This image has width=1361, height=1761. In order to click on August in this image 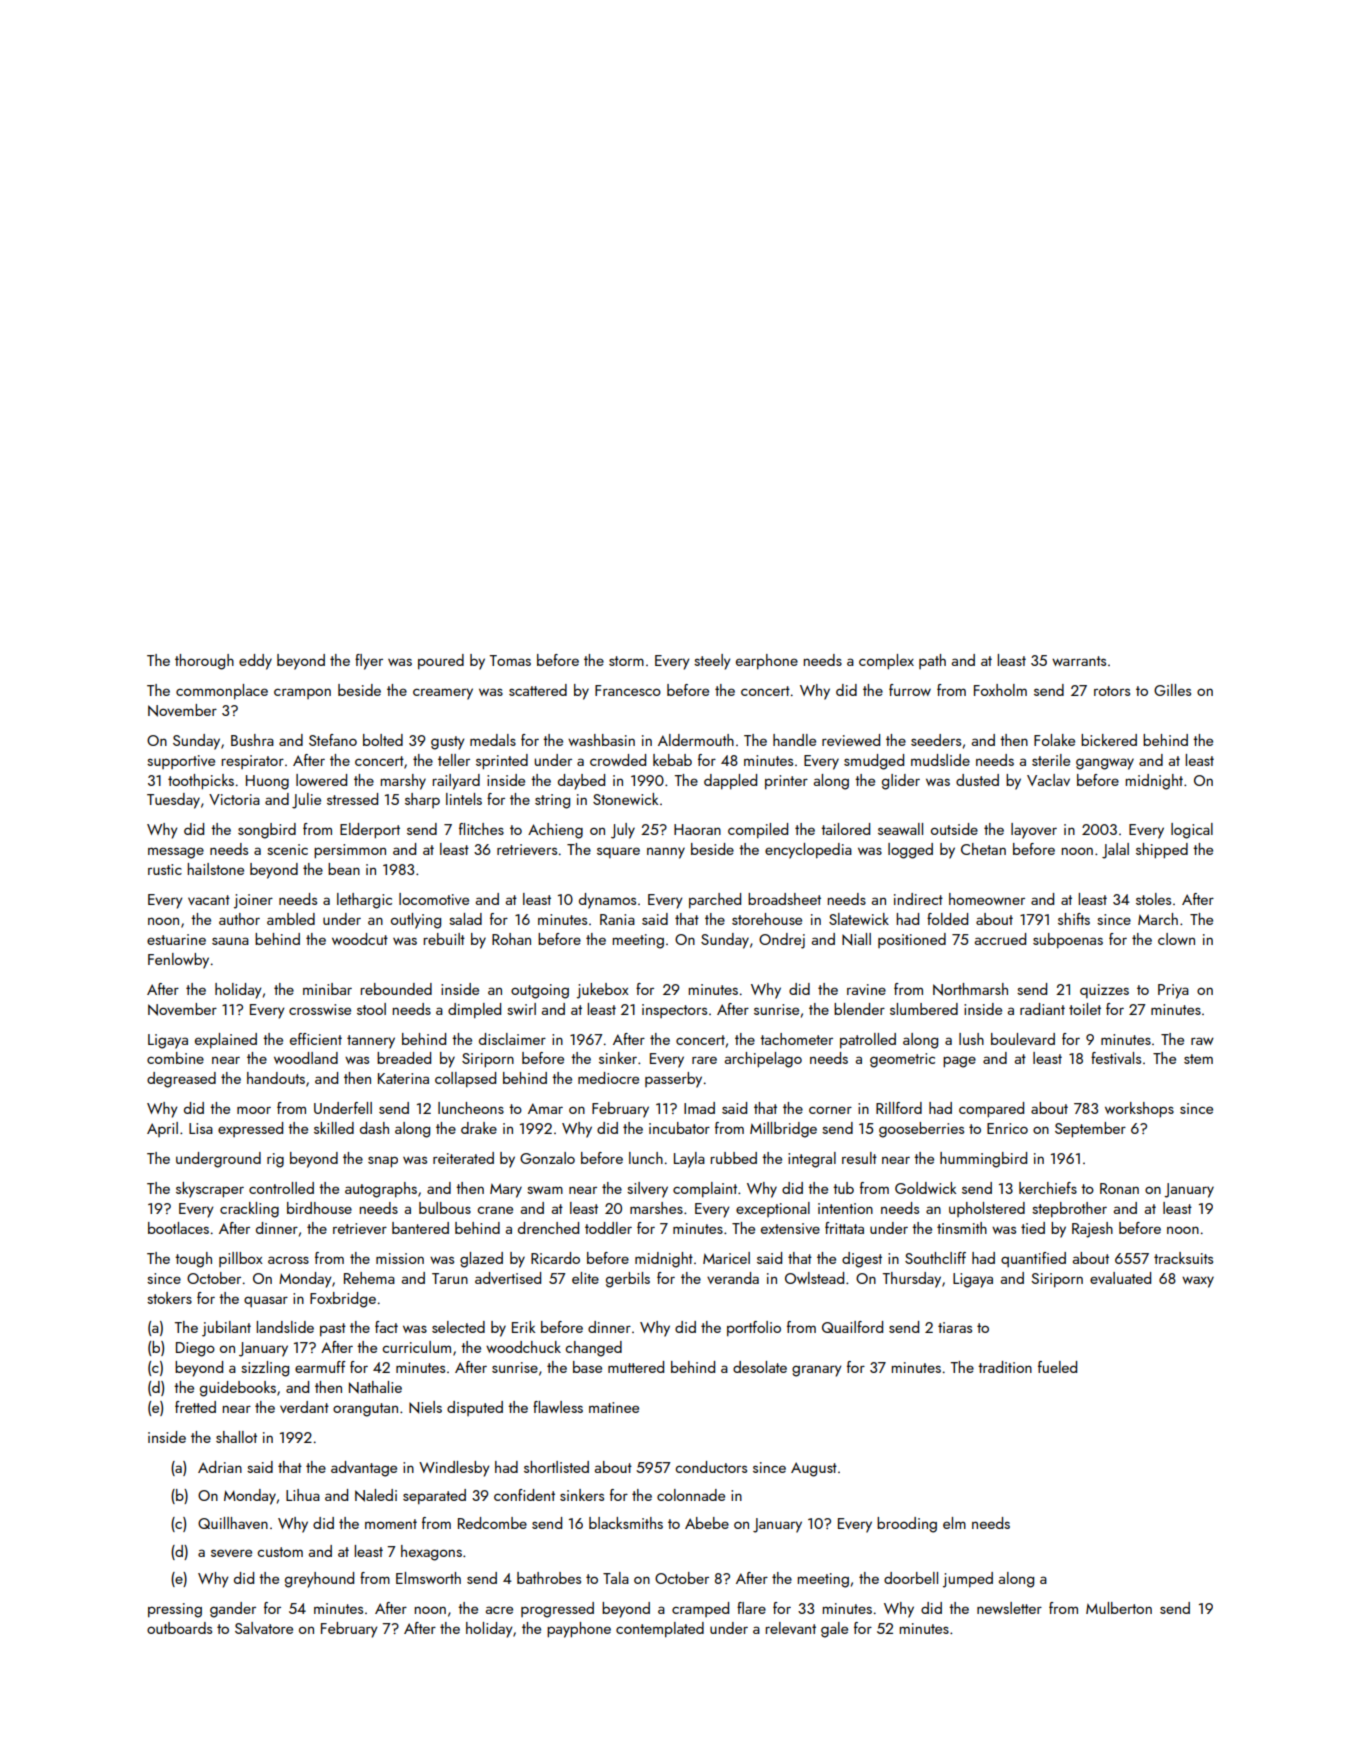, I will do `click(814, 1469)`.
